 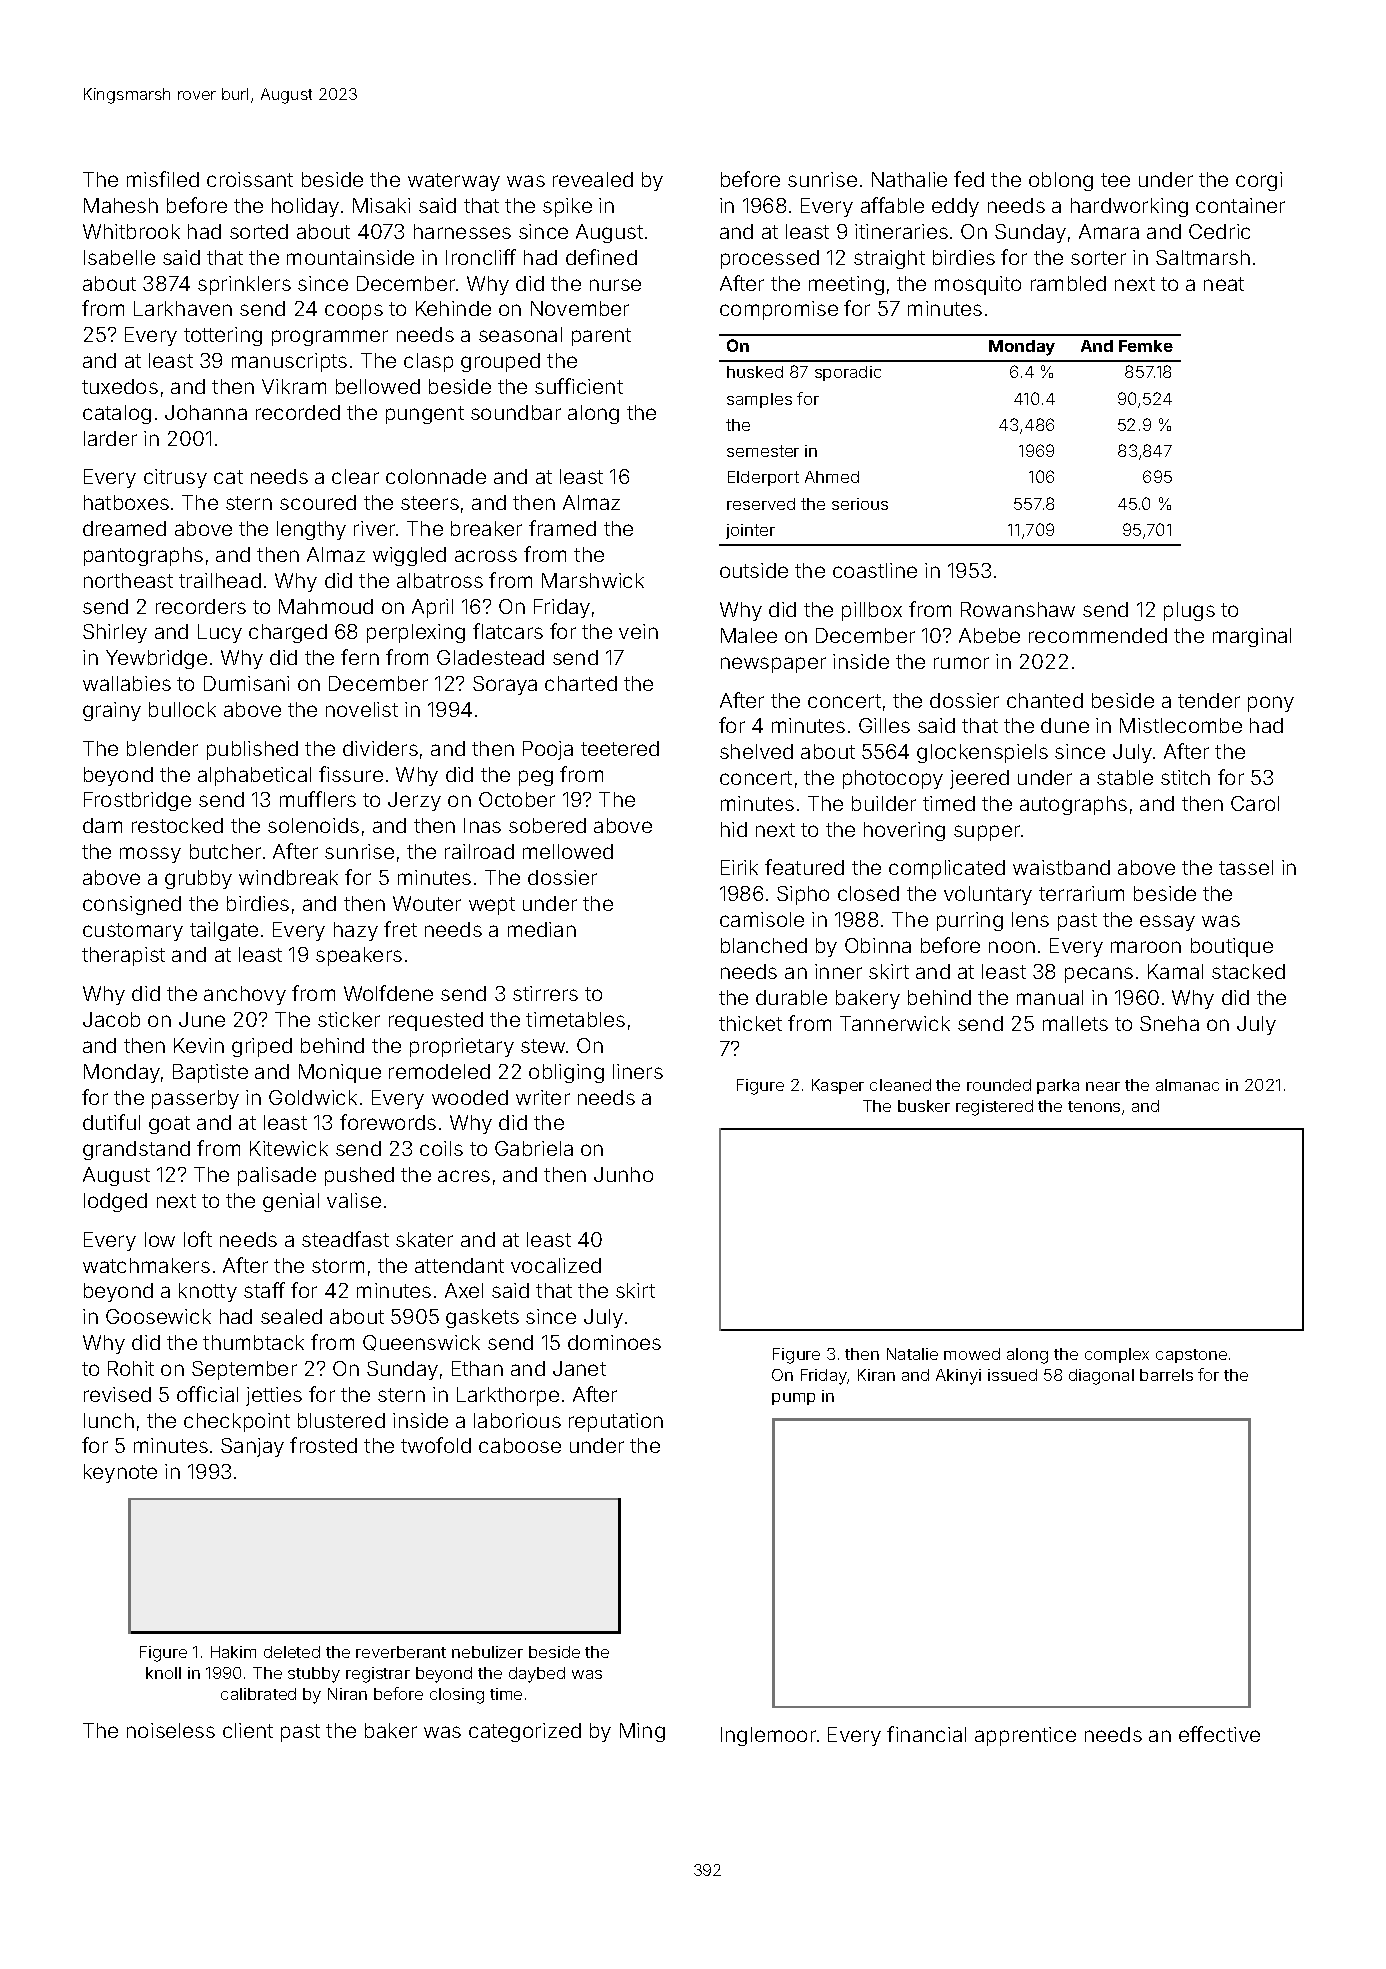 What do you see at coordinates (1098, 635) in the screenshot?
I see `recommended` at bounding box center [1098, 635].
